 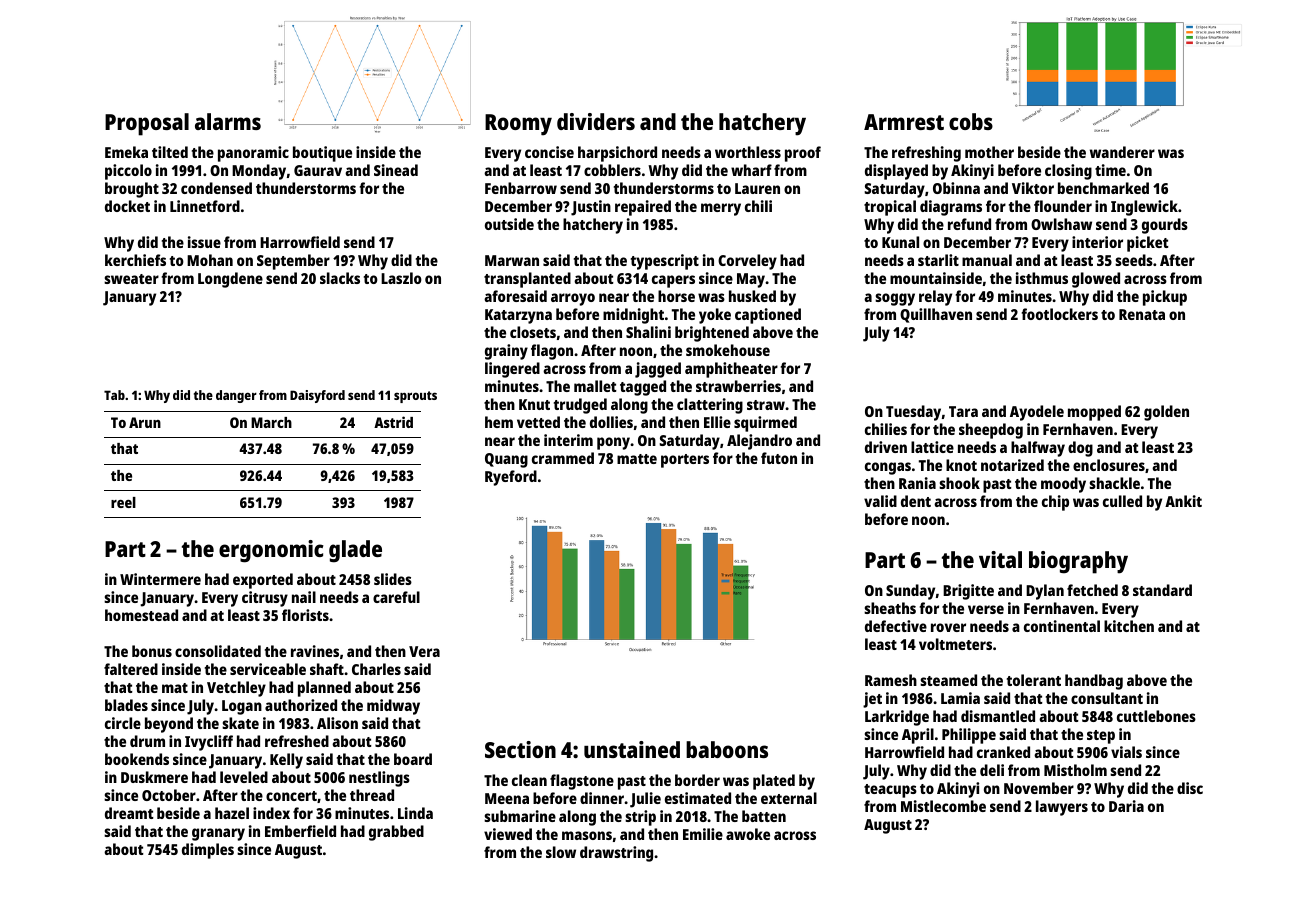 I want to click on dimples, so click(x=208, y=851).
